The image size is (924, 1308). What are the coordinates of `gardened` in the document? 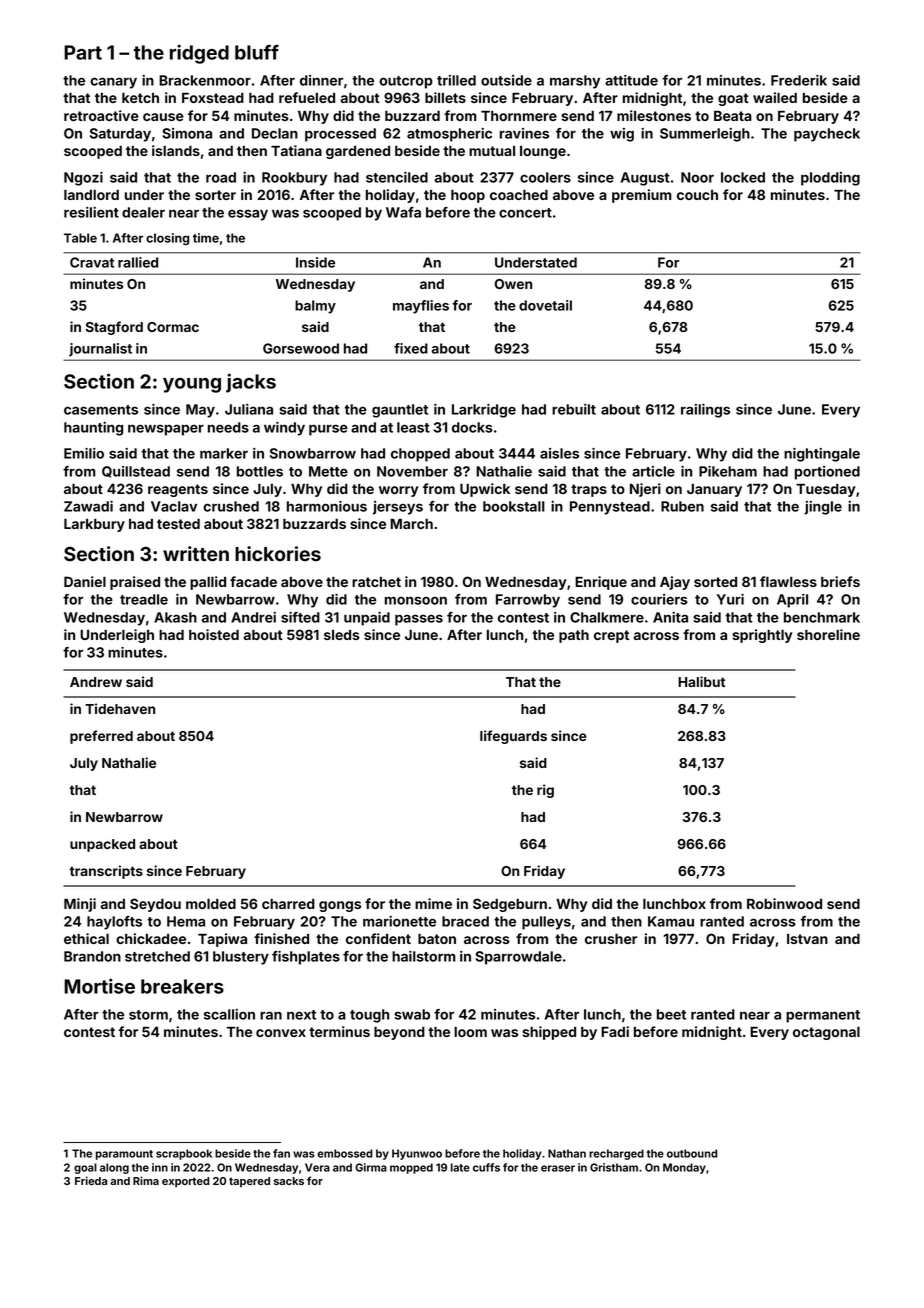 It's located at (358, 152).
